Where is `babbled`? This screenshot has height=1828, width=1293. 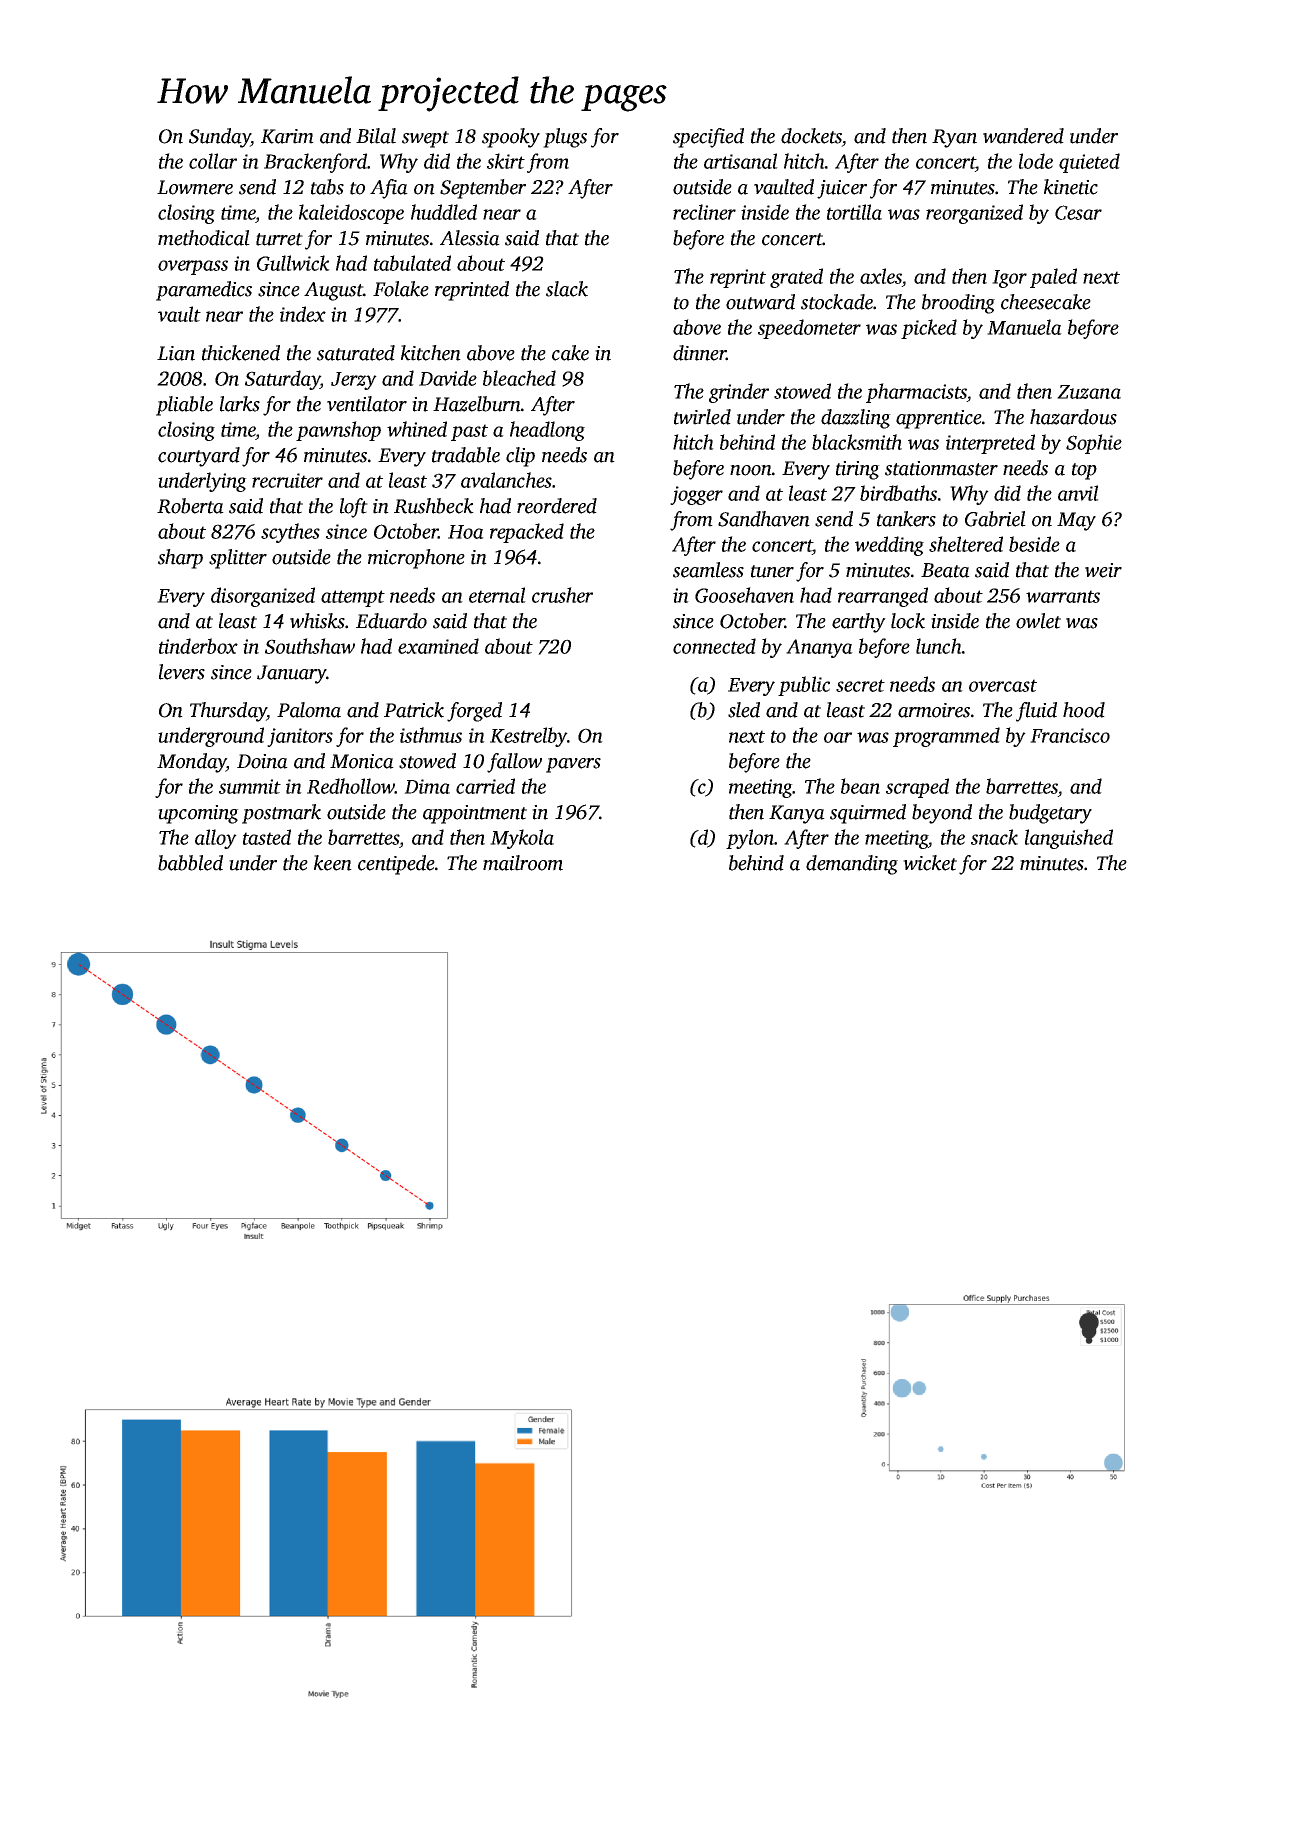
babbled is located at coordinates (190, 863).
